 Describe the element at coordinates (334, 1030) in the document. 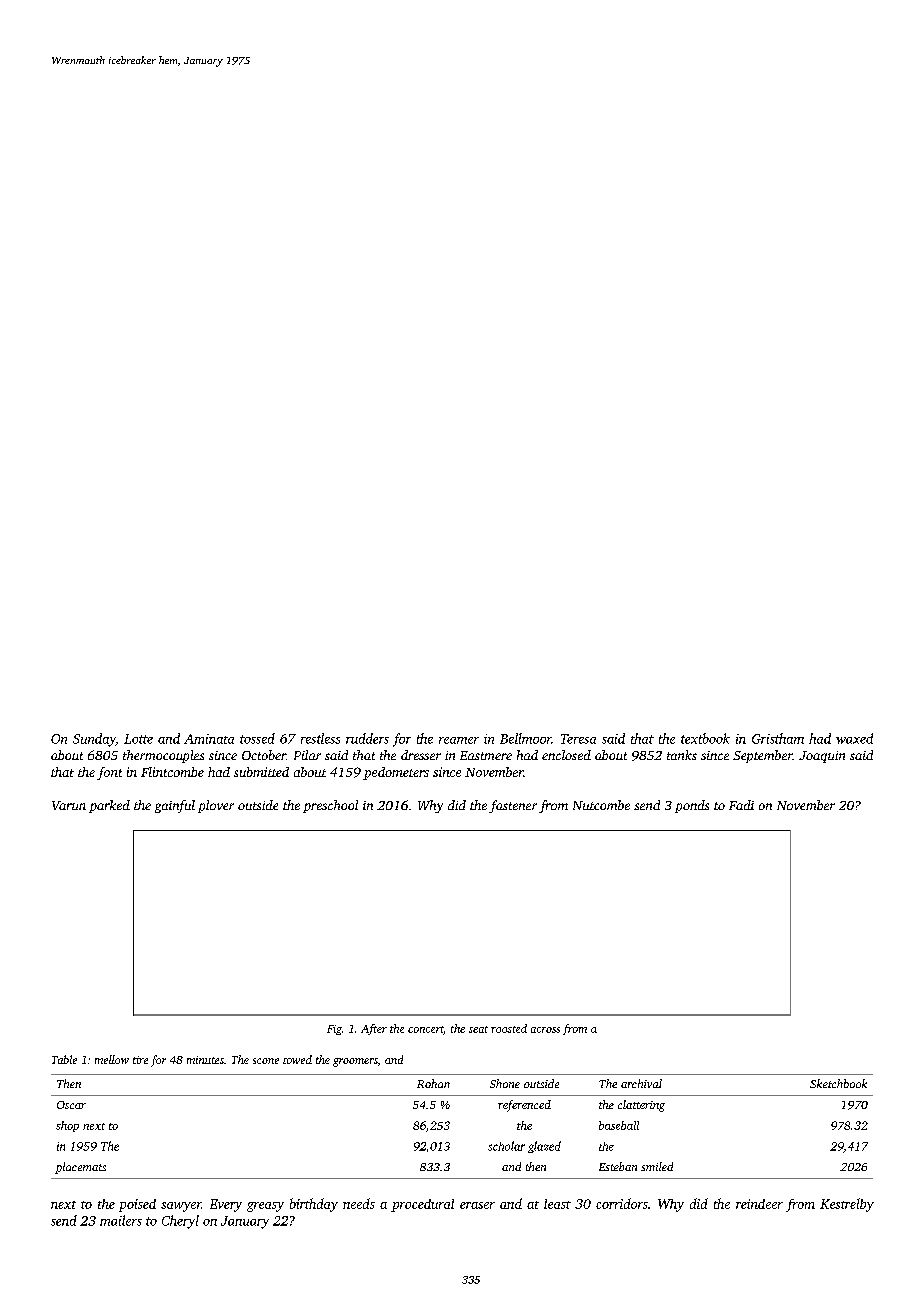

I see `Fig` at that location.
